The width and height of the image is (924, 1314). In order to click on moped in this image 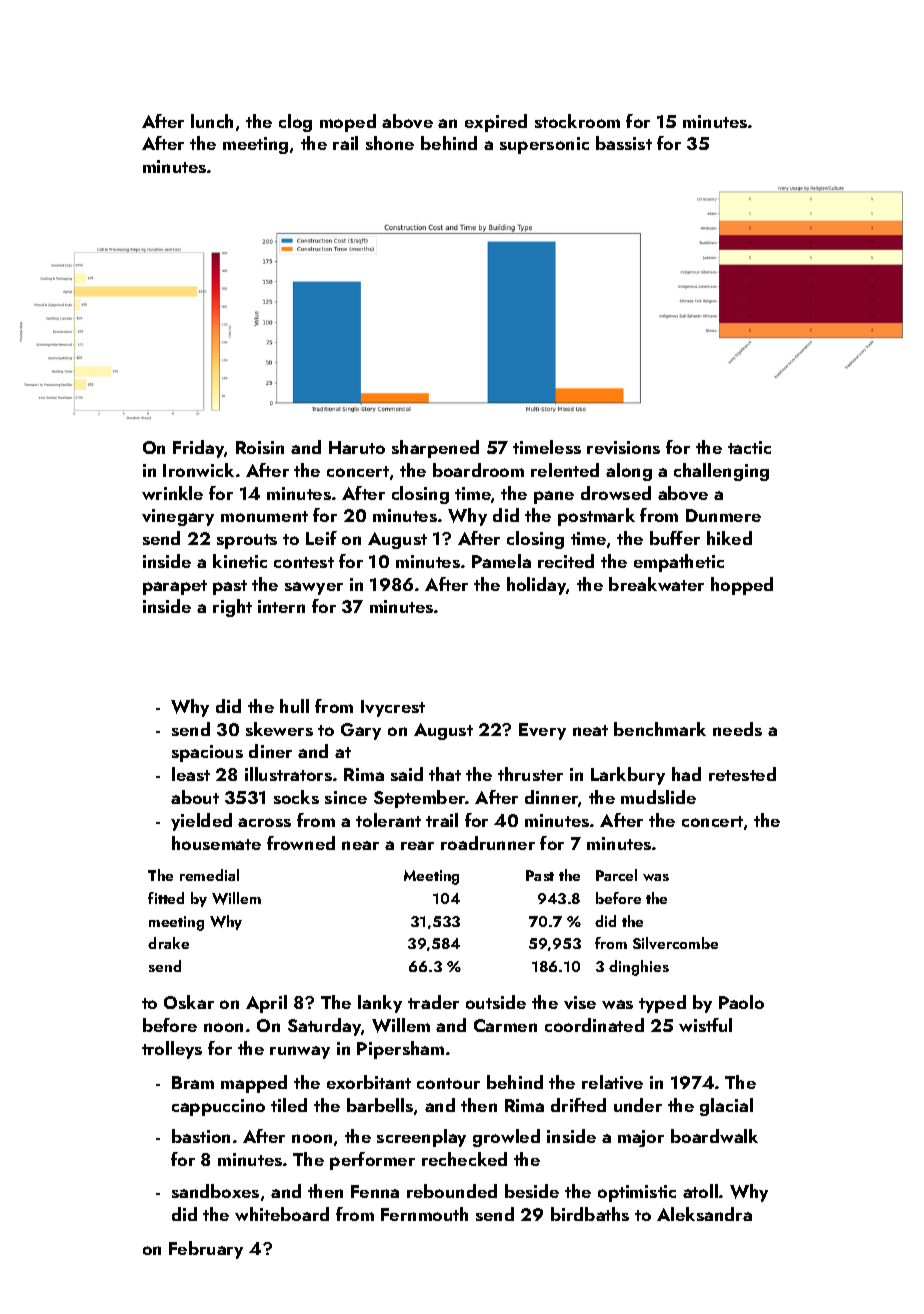, I will do `click(348, 123)`.
